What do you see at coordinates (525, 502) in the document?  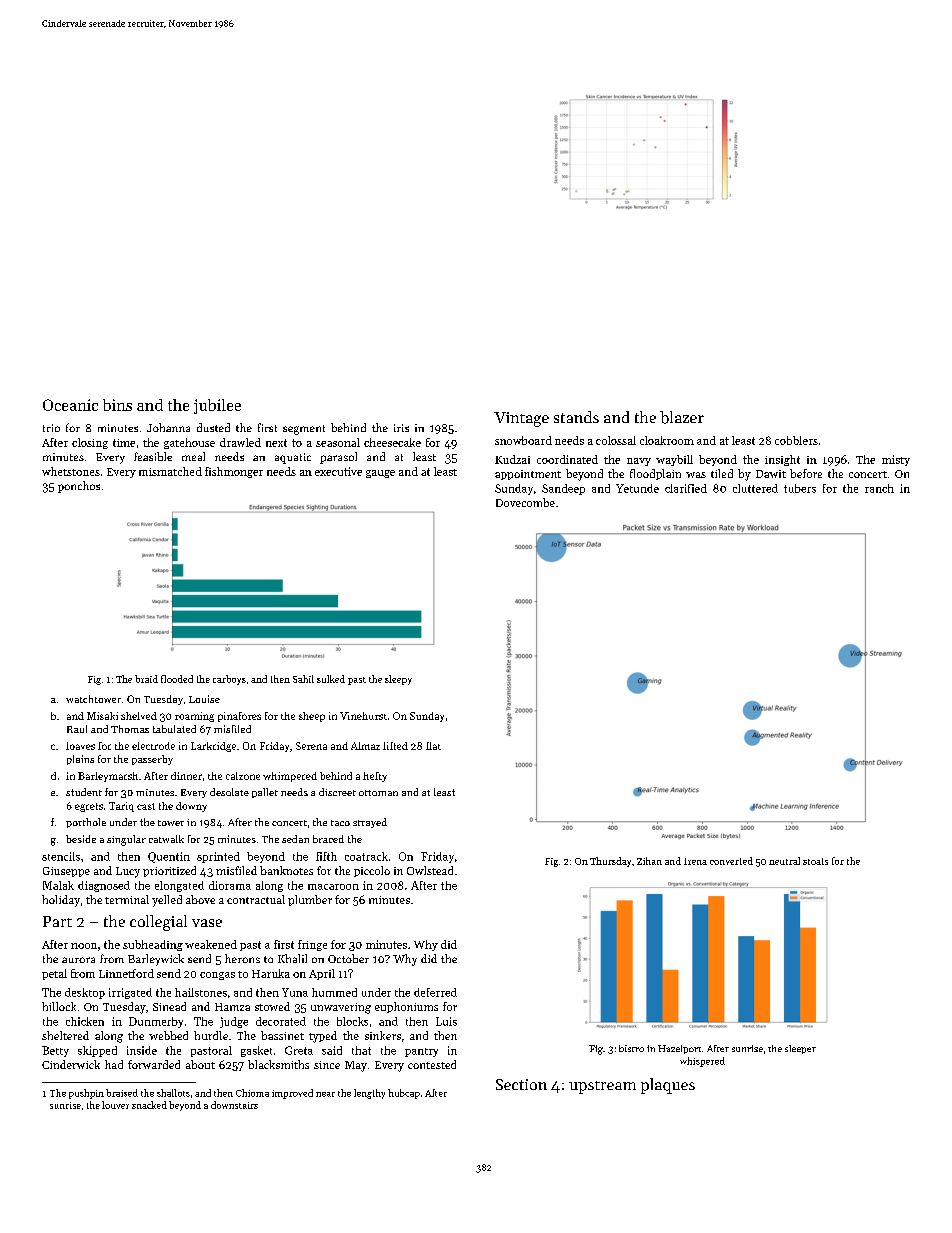 I see `Dovecombe` at bounding box center [525, 502].
